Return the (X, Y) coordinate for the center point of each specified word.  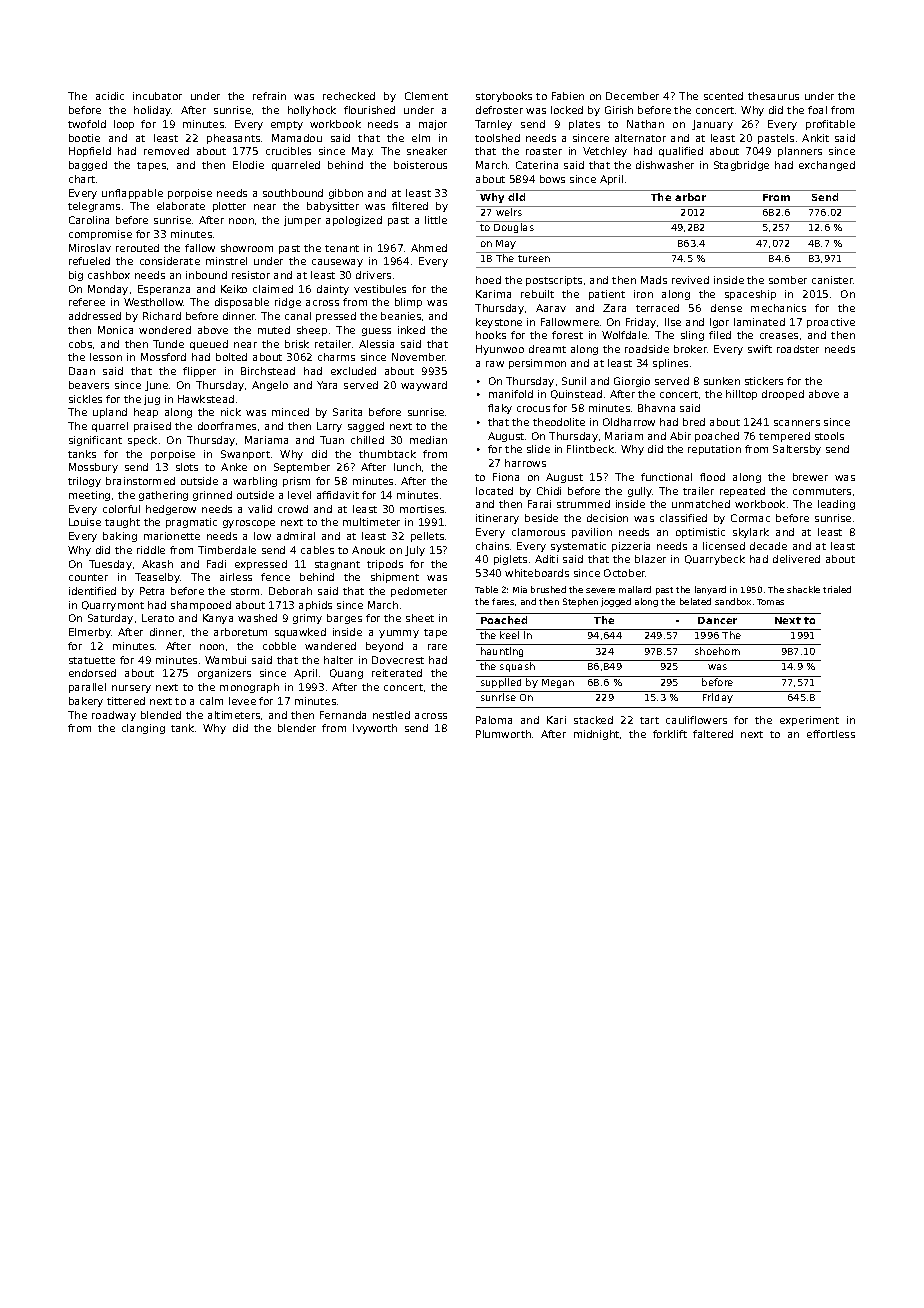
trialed (837, 589)
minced (290, 412)
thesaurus (773, 96)
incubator (157, 96)
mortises (422, 509)
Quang (346, 674)
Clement (426, 96)
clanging (143, 729)
